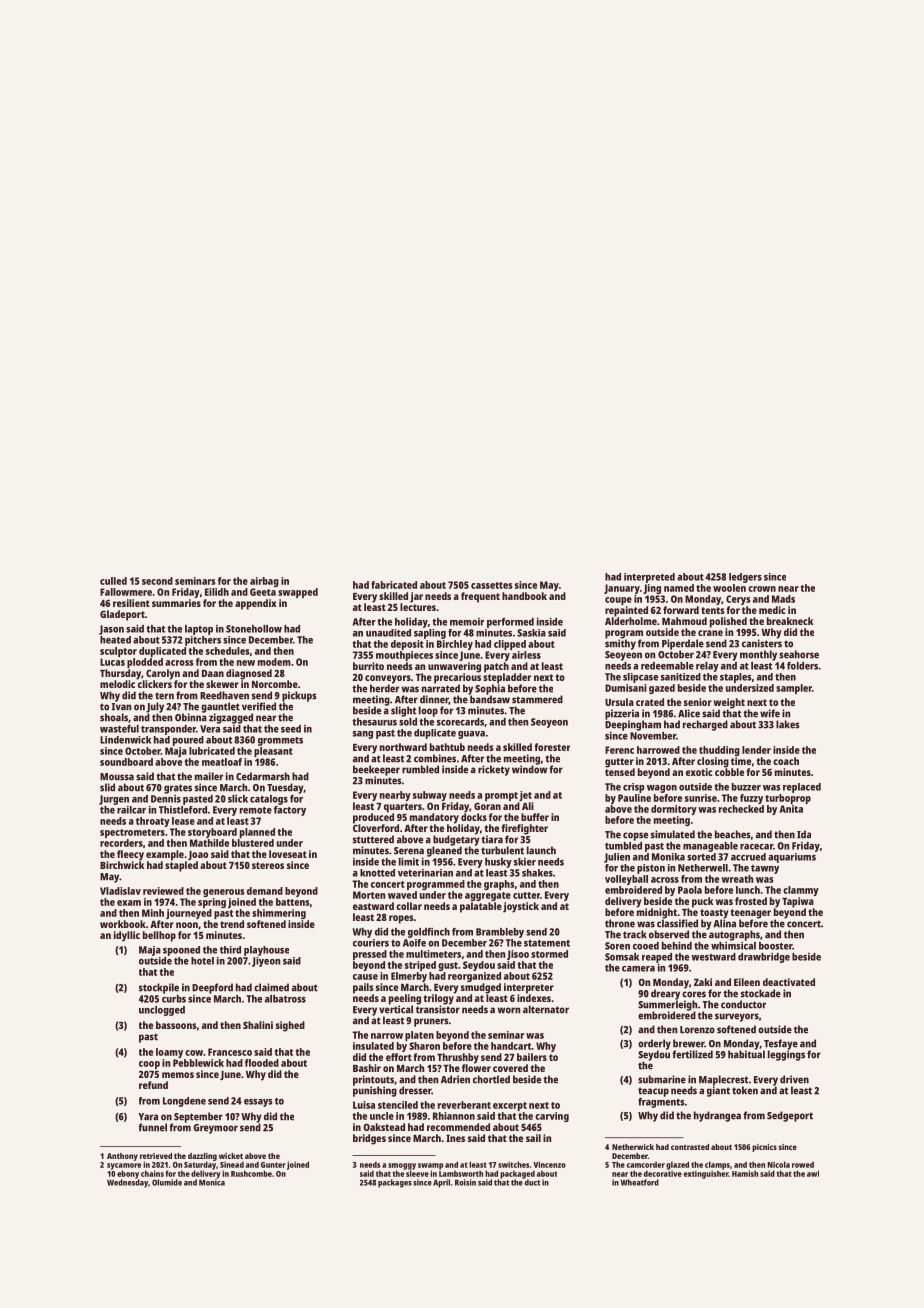 The image size is (924, 1308). What do you see at coordinates (371, 943) in the screenshot?
I see `couriers` at bounding box center [371, 943].
